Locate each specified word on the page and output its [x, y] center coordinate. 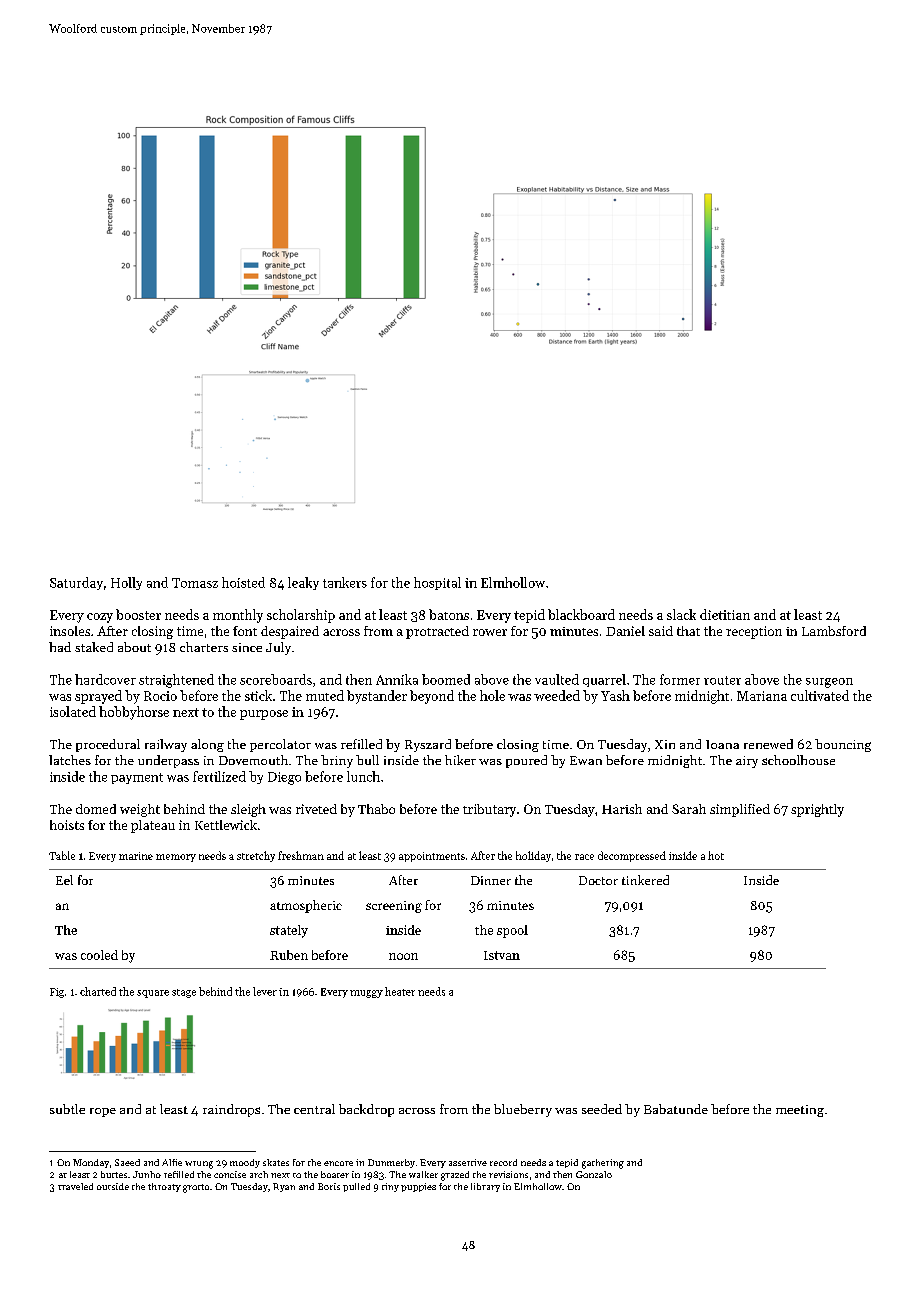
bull [367, 760]
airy [747, 762]
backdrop [366, 1110]
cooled [99, 955]
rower [490, 632]
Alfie [172, 1162]
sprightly [817, 810]
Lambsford [834, 631]
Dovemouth [253, 760]
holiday [533, 856]
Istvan [502, 955]
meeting [800, 1111]
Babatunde [676, 1109]
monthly [238, 616]
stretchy [256, 856]
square [153, 994]
